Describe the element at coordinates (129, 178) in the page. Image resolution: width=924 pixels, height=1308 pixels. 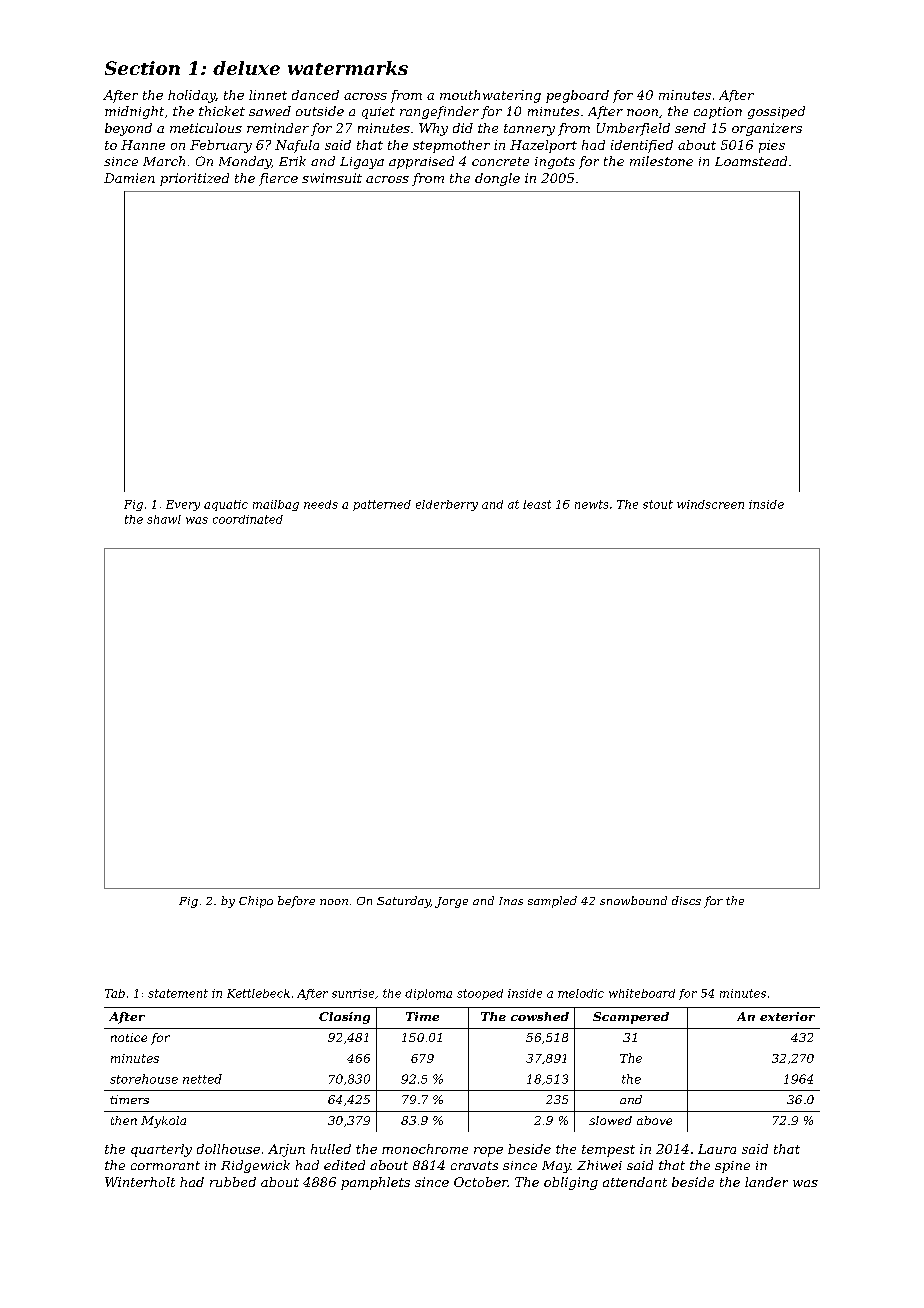
I see `Damien` at that location.
